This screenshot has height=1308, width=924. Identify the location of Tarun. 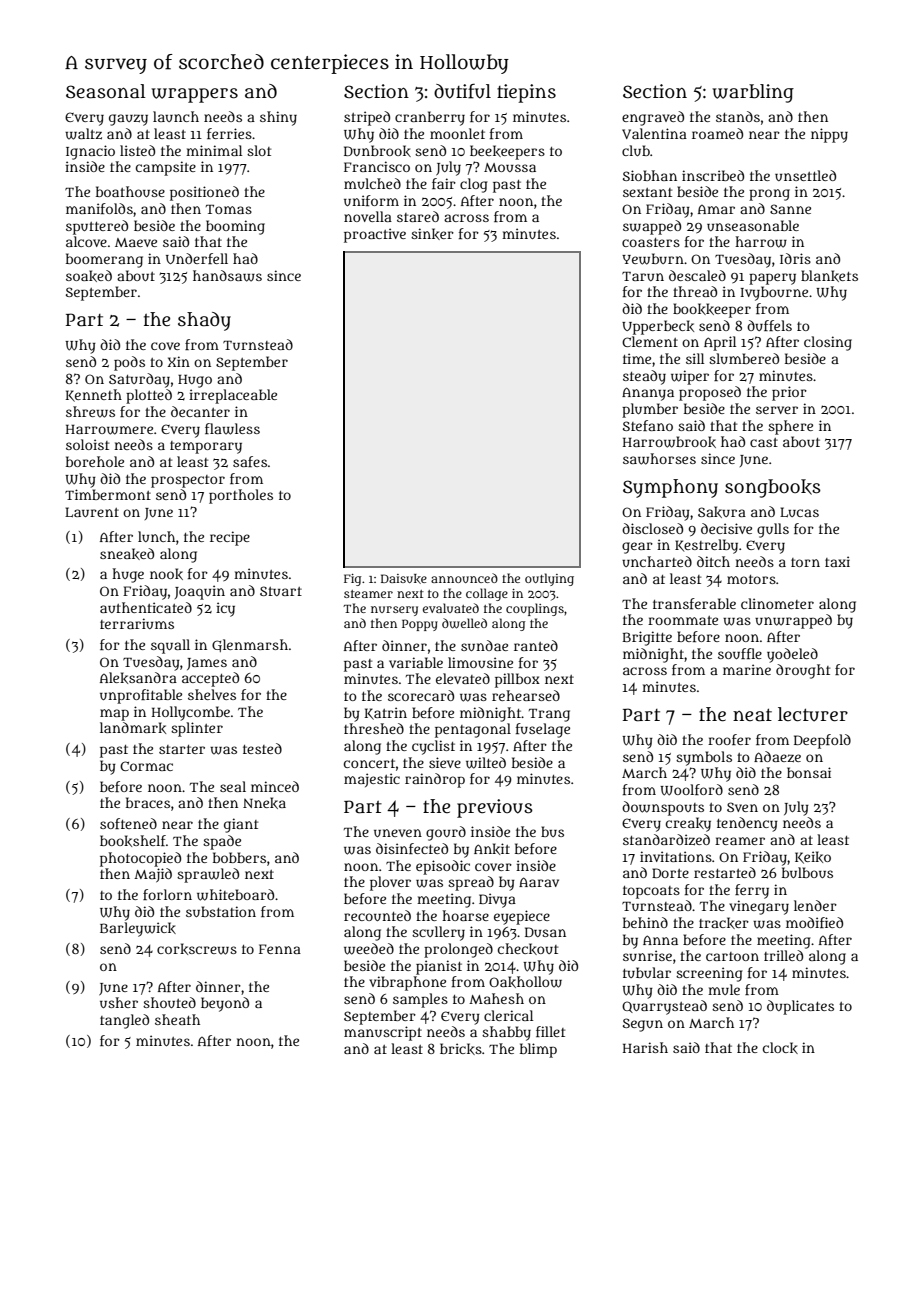
(643, 276).
